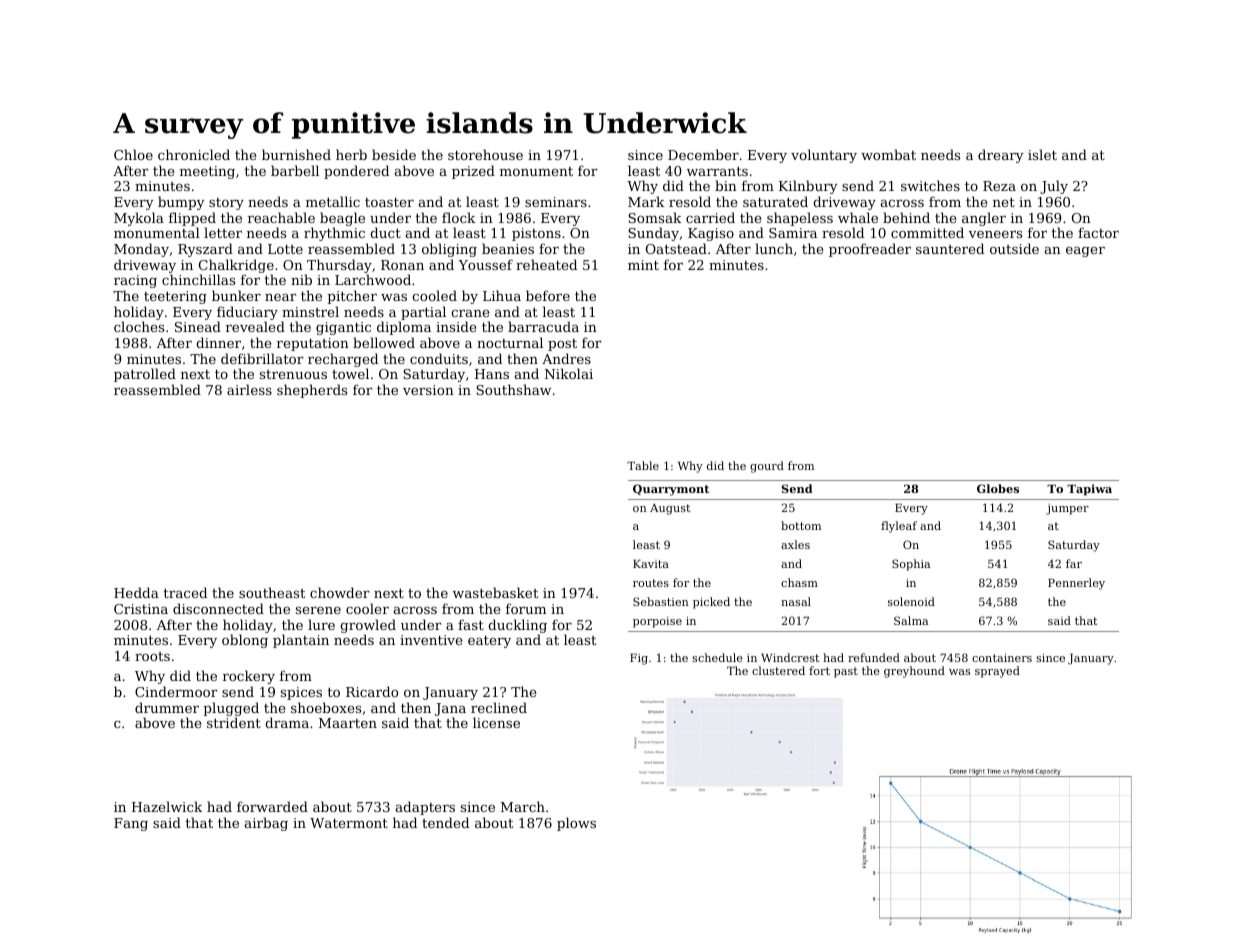  What do you see at coordinates (496, 722) in the screenshot?
I see `license` at bounding box center [496, 722].
